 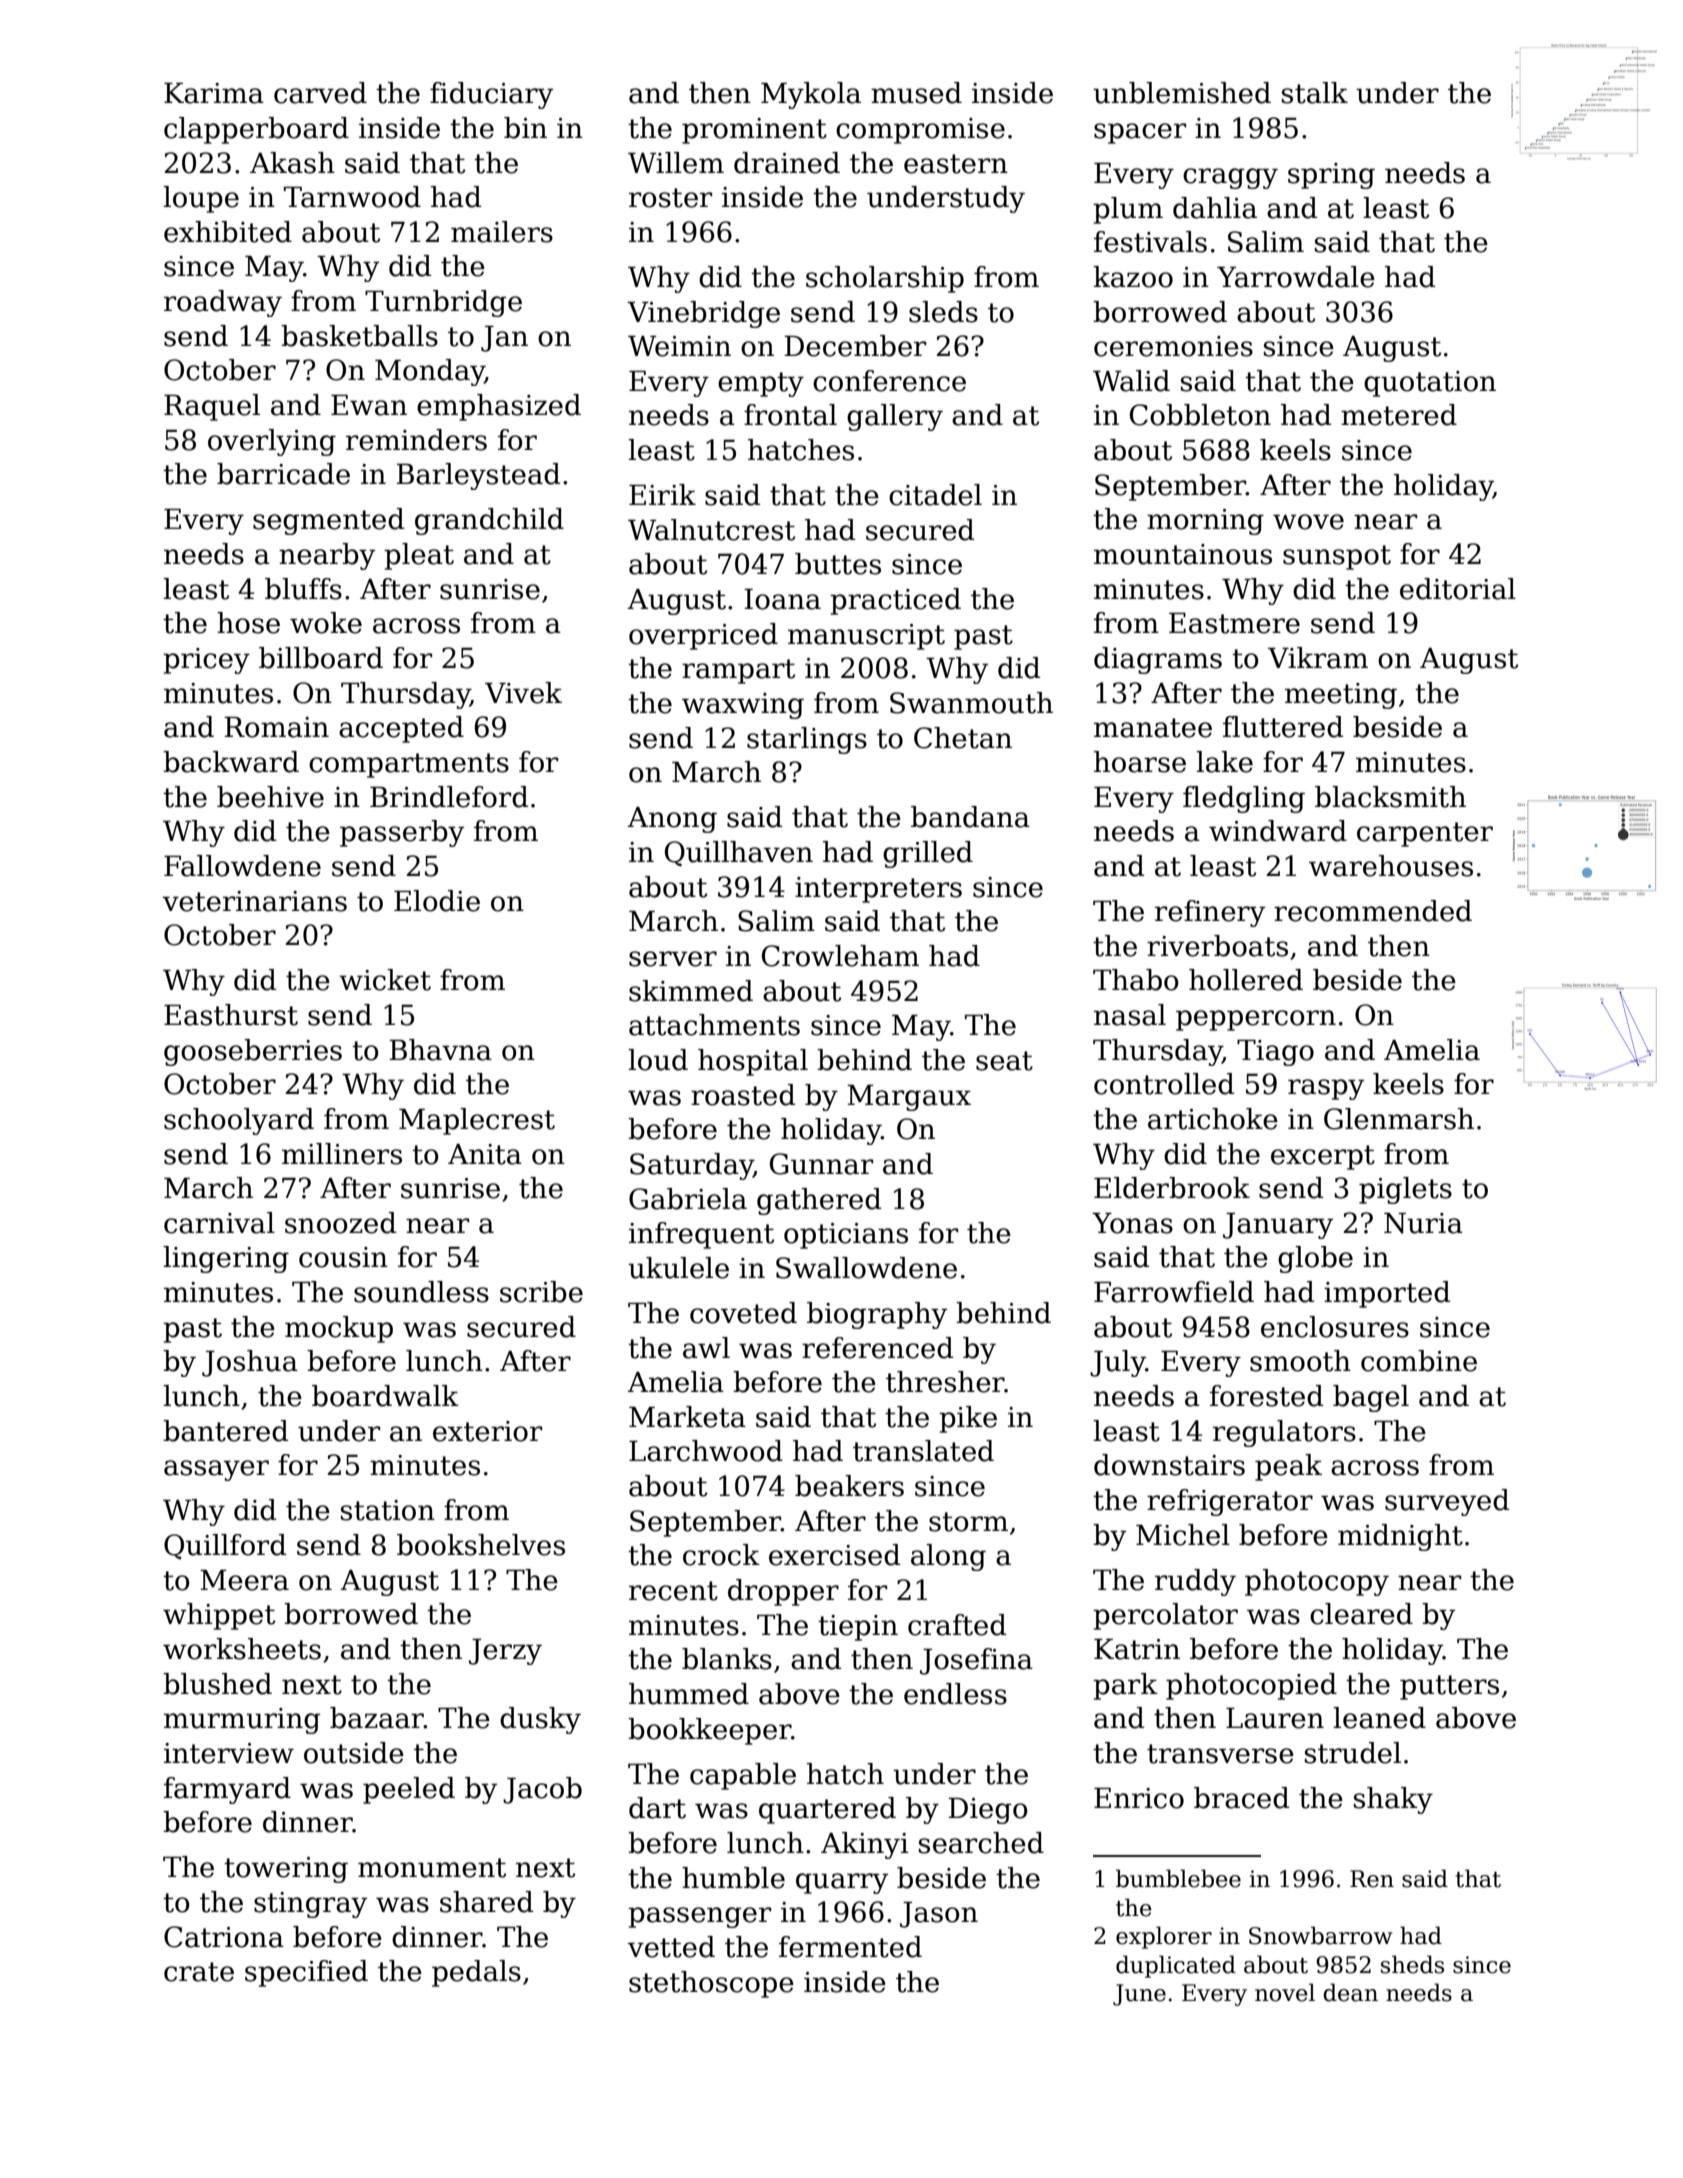 I want to click on stalk, so click(x=1315, y=93).
